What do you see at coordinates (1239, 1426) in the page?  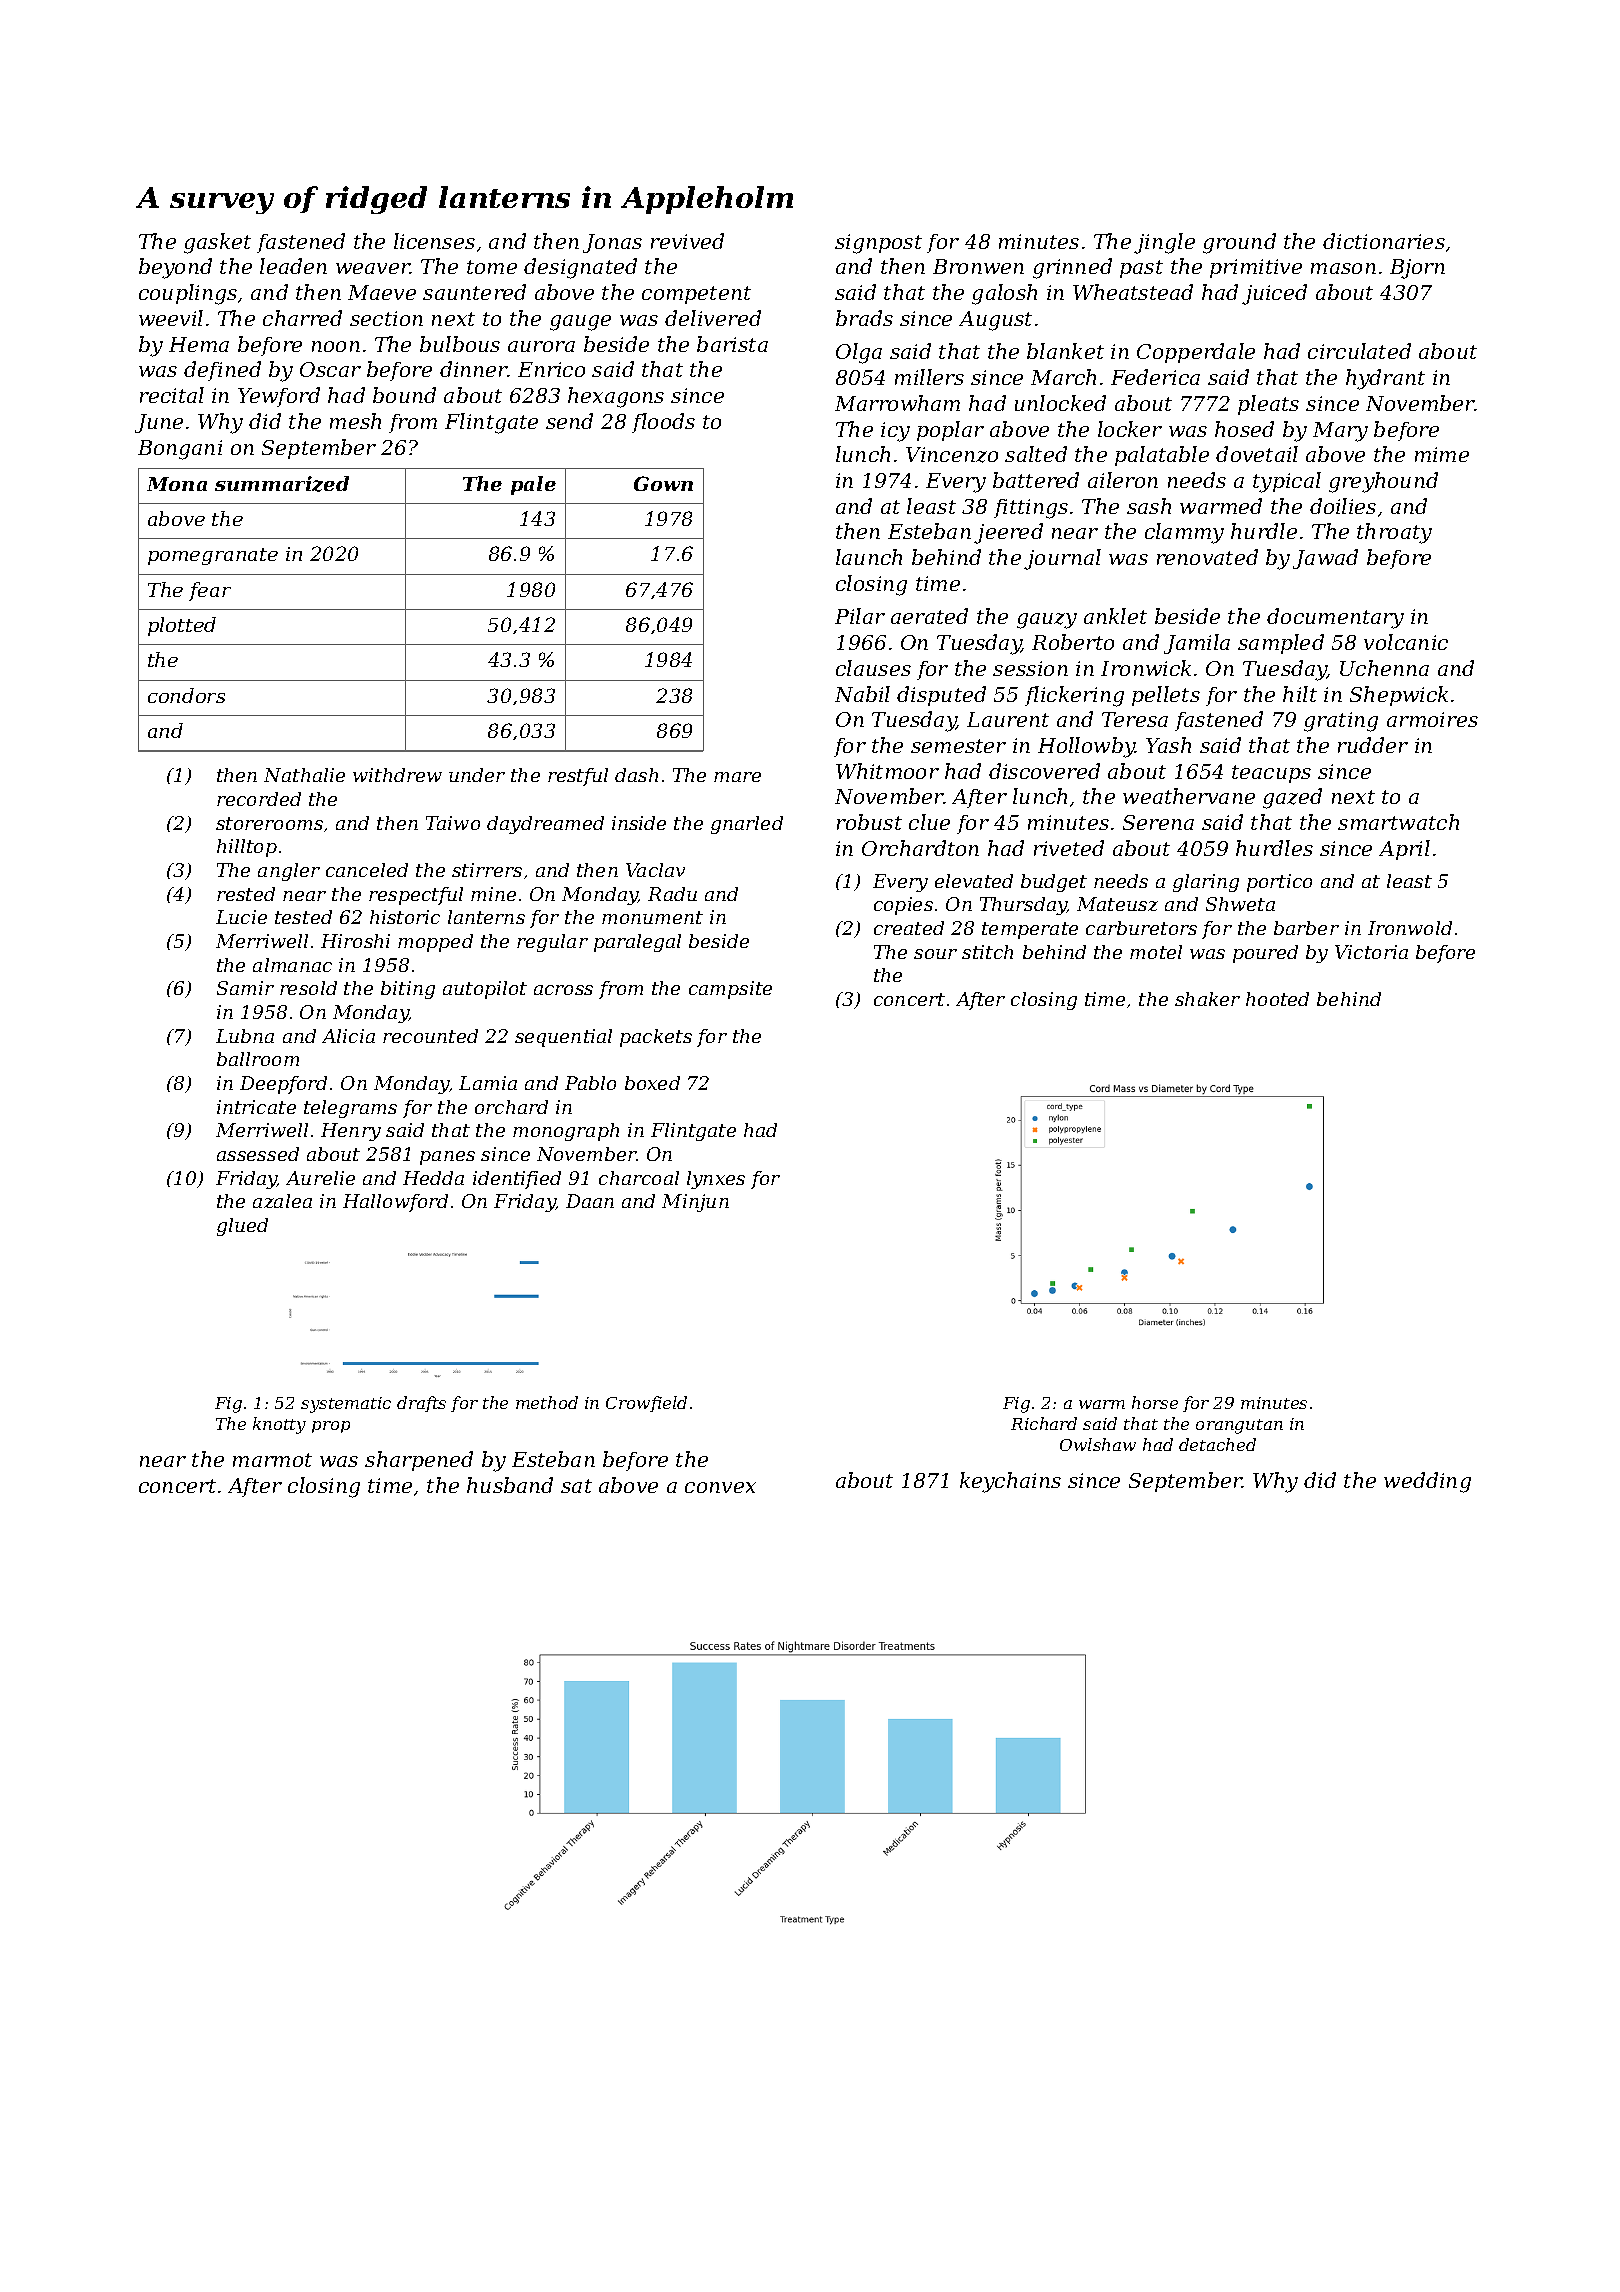 I see `orangutan` at bounding box center [1239, 1426].
